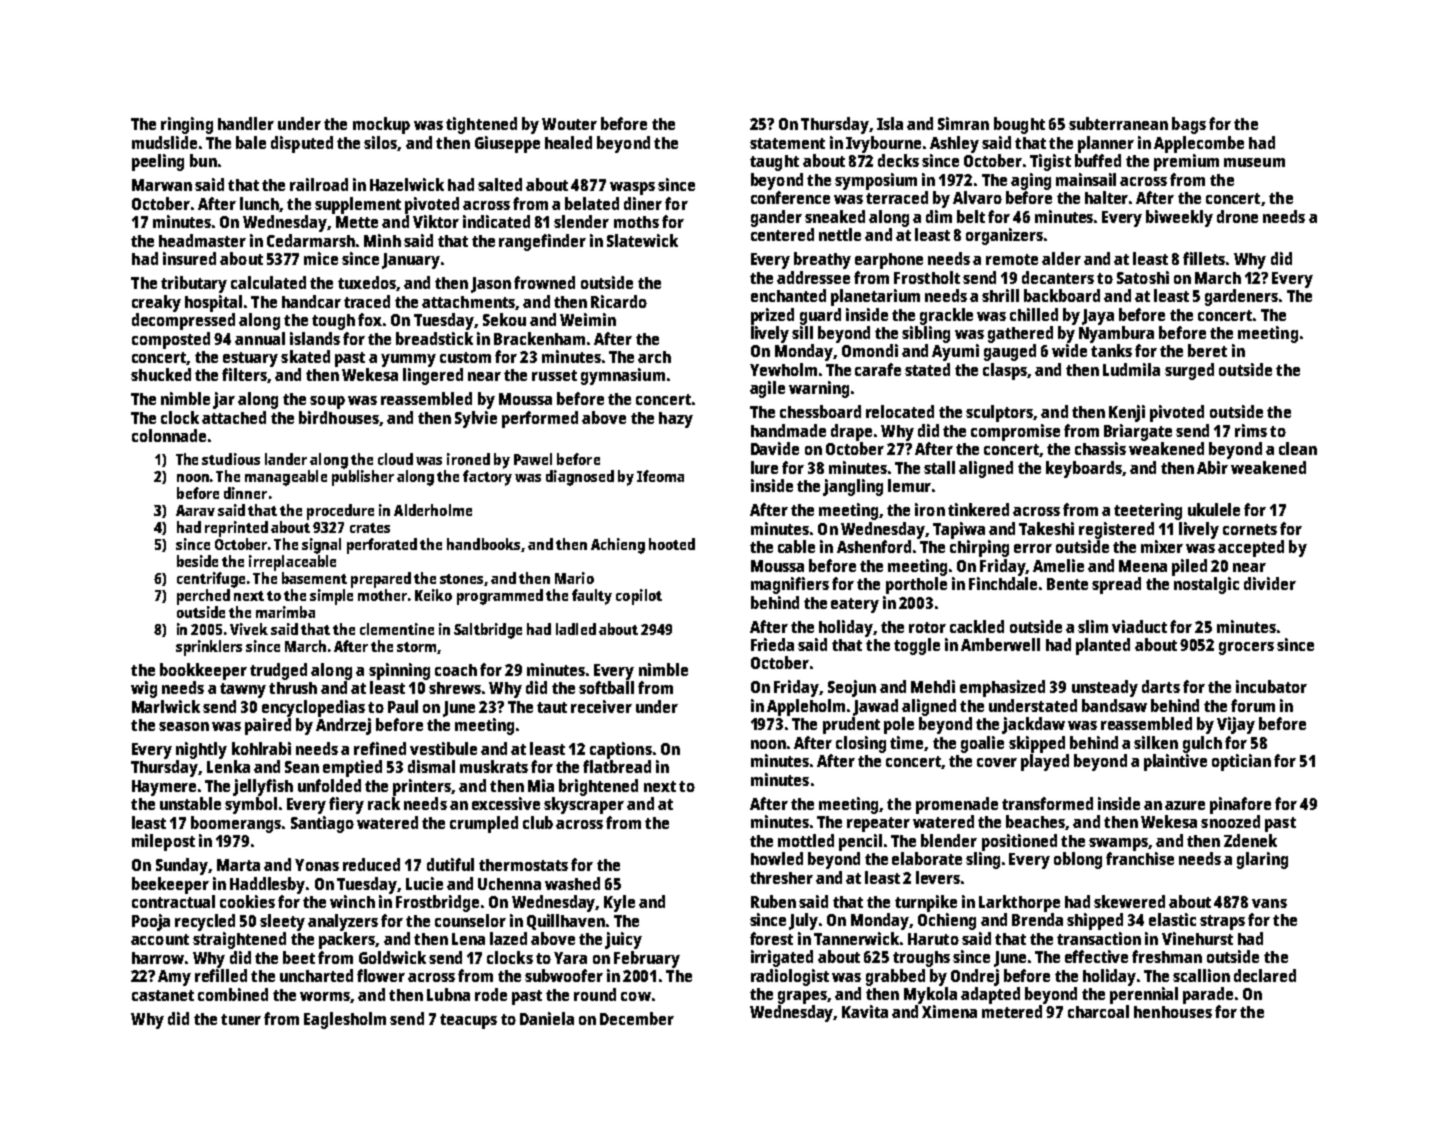 The width and height of the document is (1450, 1121). I want to click on Wouter, so click(569, 124).
